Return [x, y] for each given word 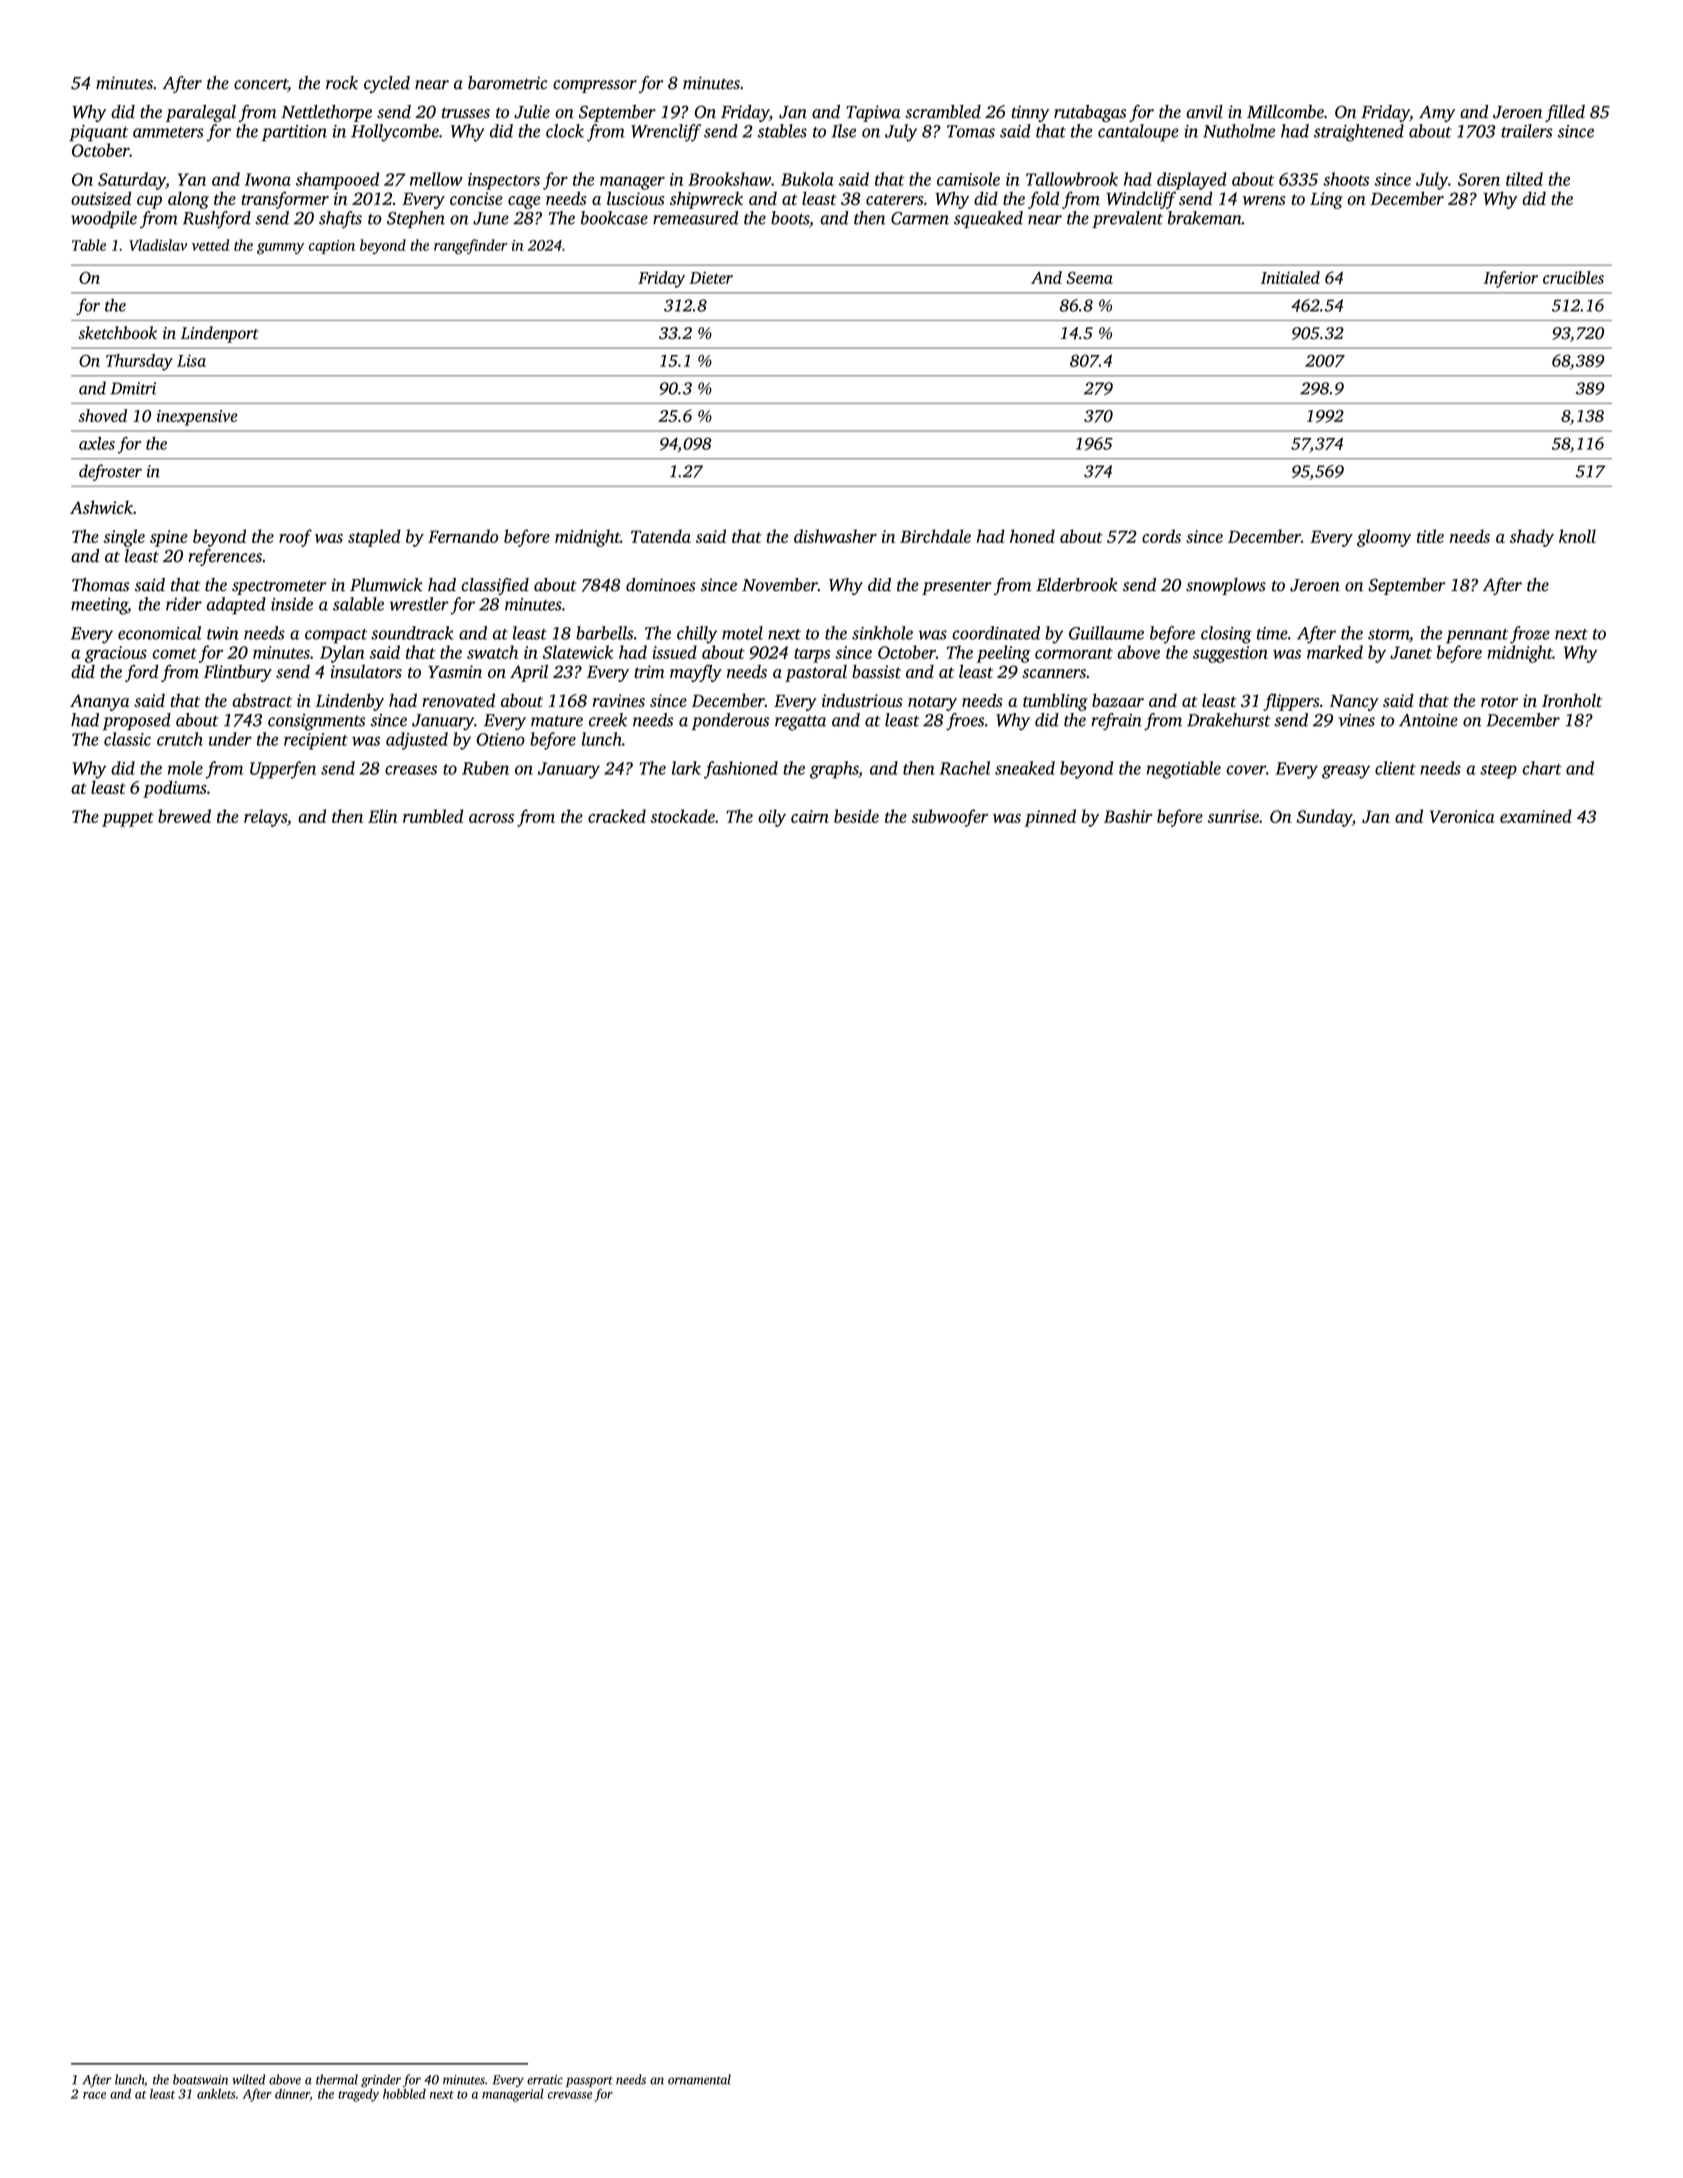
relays [265, 818]
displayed [1192, 181]
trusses [466, 113]
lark [686, 768]
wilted [248, 2079]
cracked [617, 816]
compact [336, 636]
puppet [128, 819]
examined [1536, 816]
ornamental [699, 2079]
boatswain [200, 2079]
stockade [683, 816]
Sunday [1324, 818]
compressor [595, 86]
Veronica [1462, 816]
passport [589, 2081]
